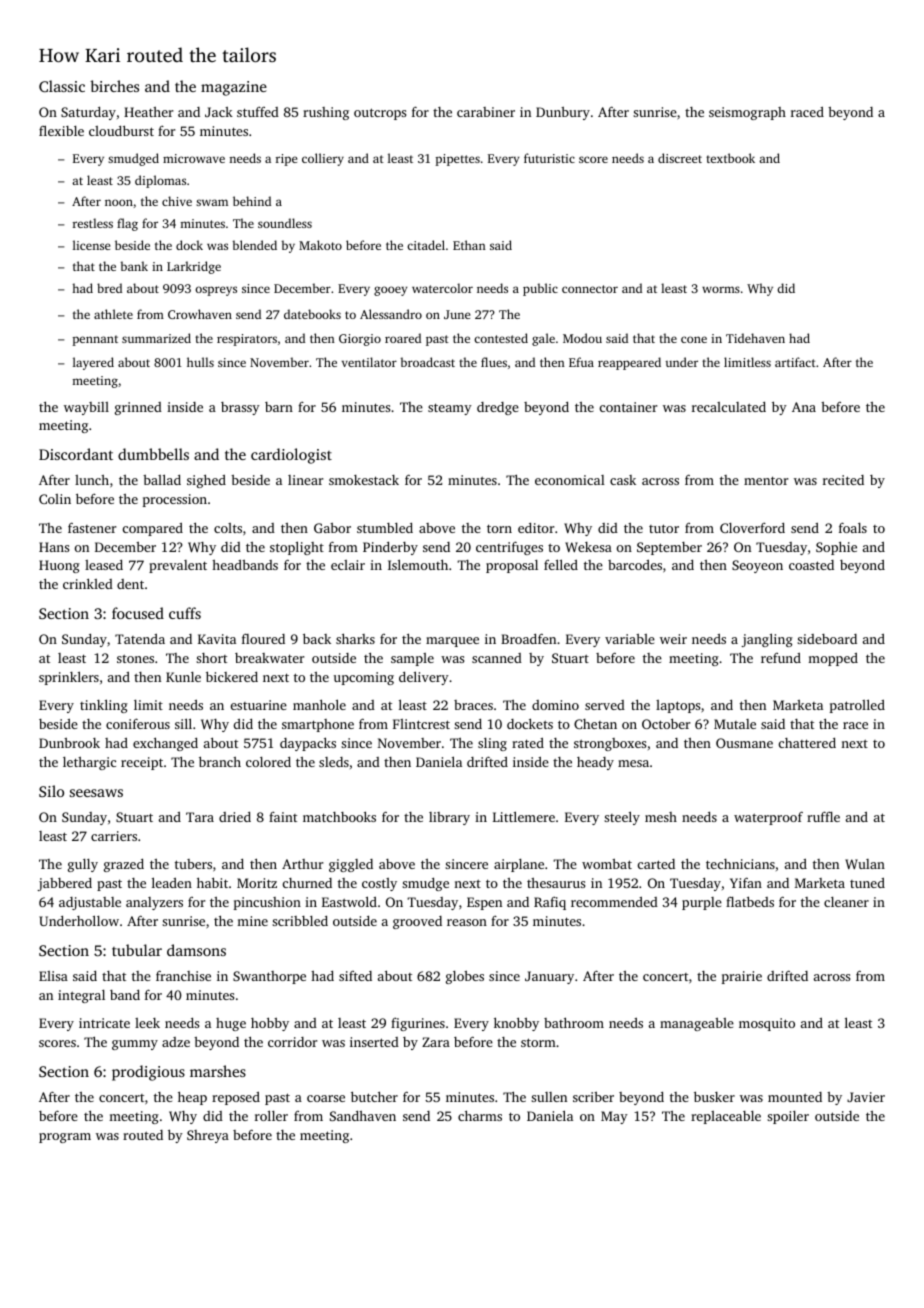 This screenshot has height=1308, width=924. What do you see at coordinates (747, 113) in the screenshot?
I see `seismograph` at bounding box center [747, 113].
